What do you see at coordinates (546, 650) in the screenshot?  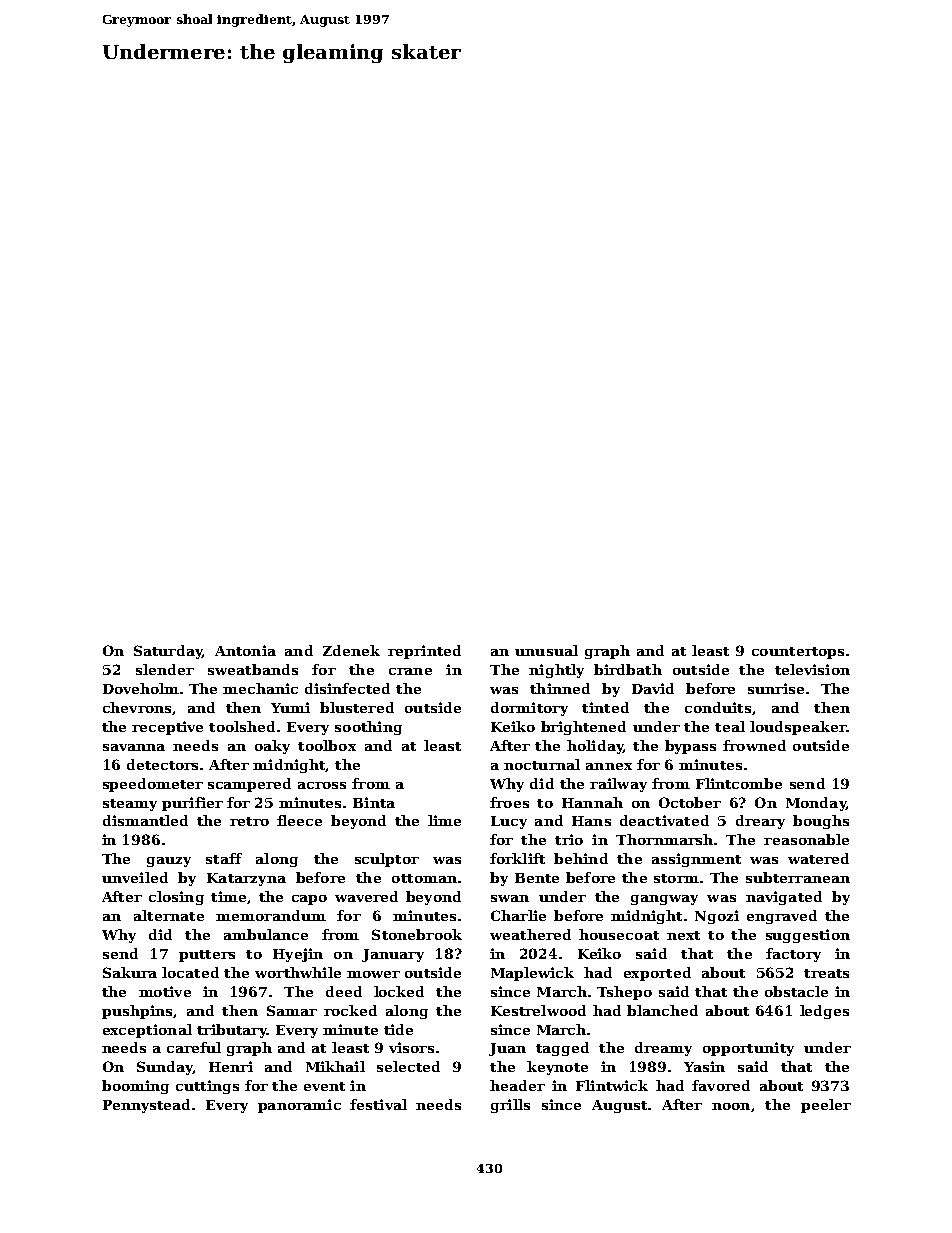 I see `unusual` at bounding box center [546, 650].
